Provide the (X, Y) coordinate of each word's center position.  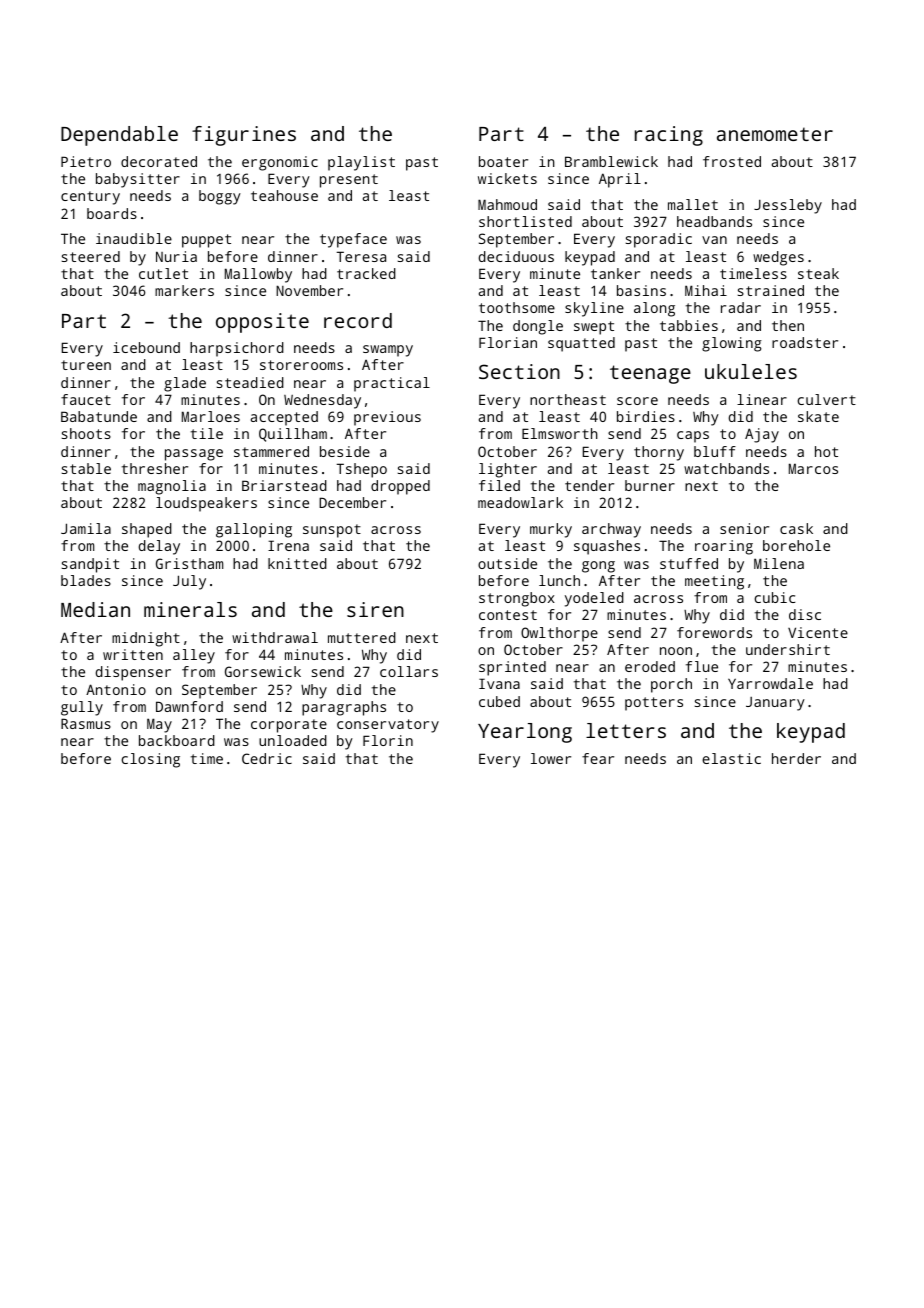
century (90, 198)
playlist (361, 163)
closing (151, 760)
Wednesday (322, 401)
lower (551, 758)
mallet (693, 204)
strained (771, 290)
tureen (86, 365)
